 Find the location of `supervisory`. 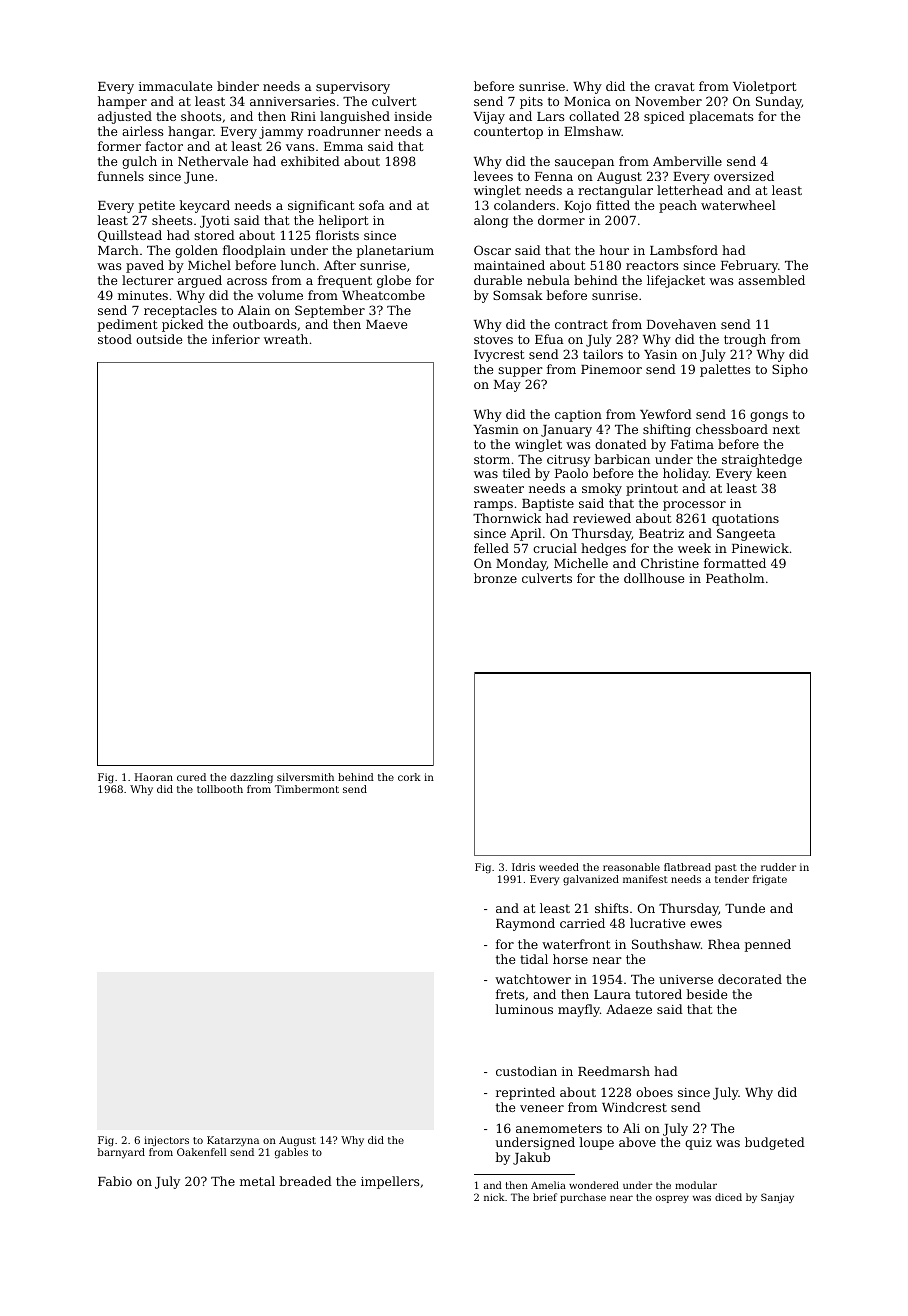

supervisory is located at coordinates (353, 88).
